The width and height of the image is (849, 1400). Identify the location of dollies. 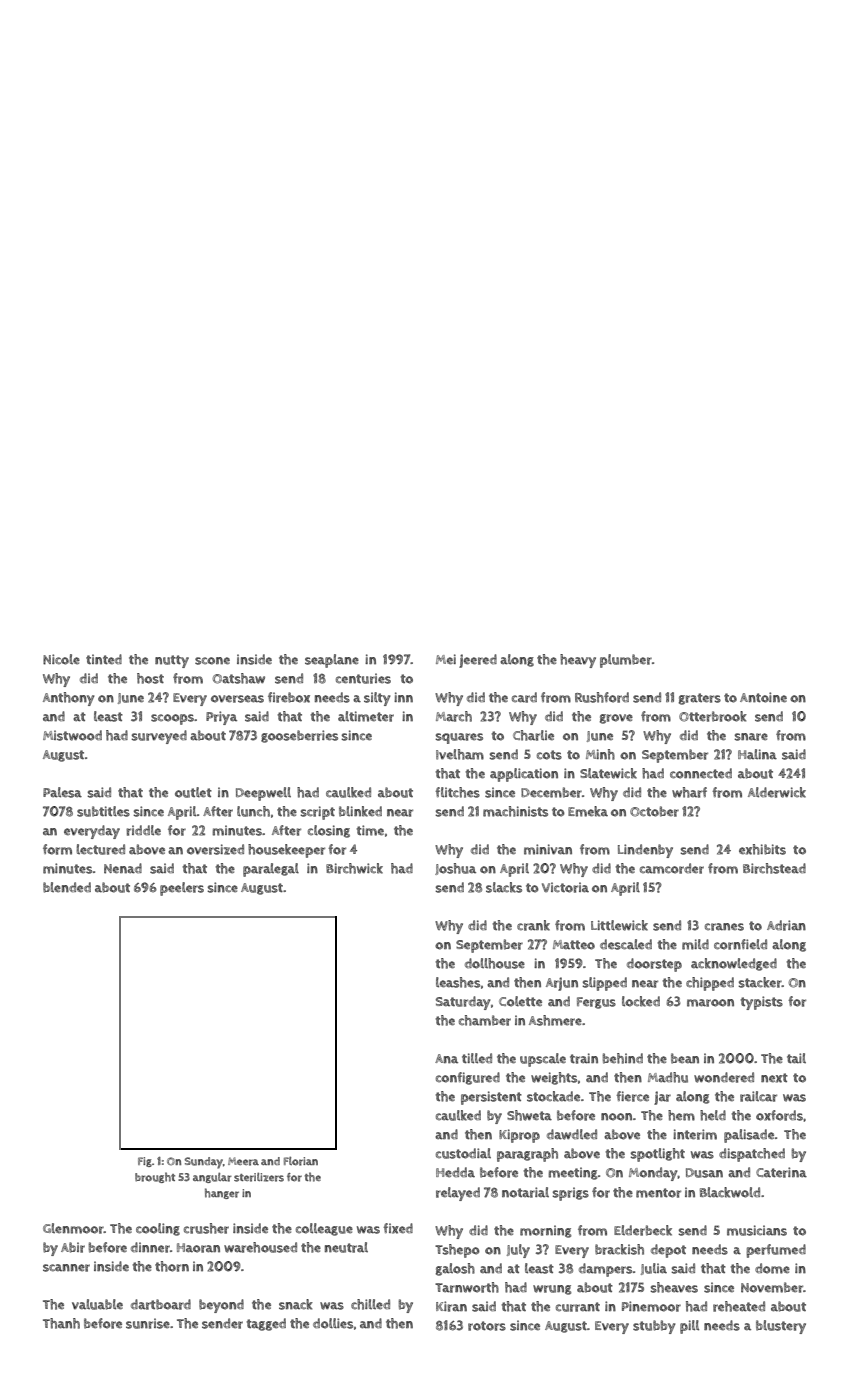
(333, 1323).
